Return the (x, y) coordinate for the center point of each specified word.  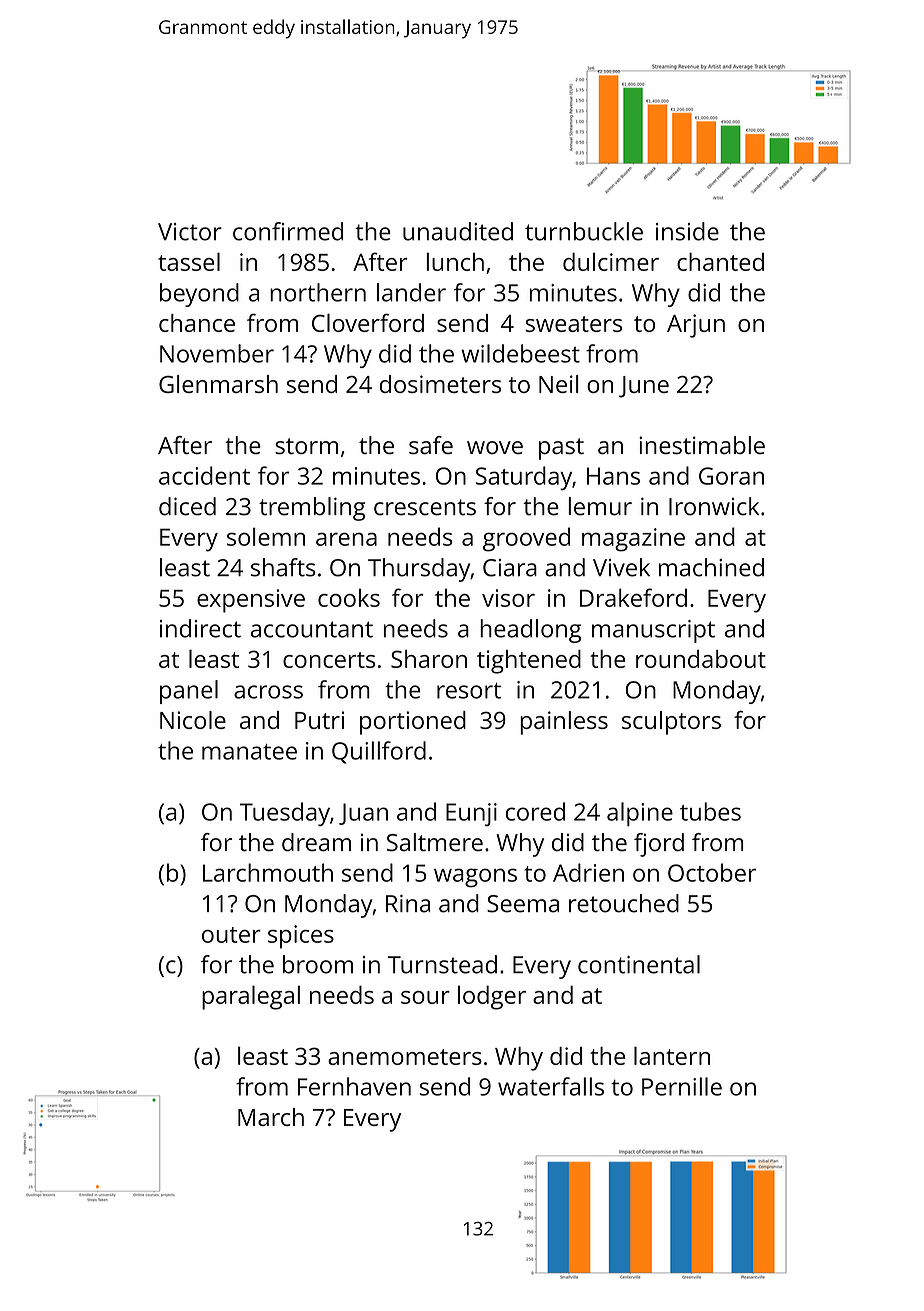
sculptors (671, 723)
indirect (200, 628)
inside (687, 231)
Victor (190, 232)
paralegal (251, 997)
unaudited (458, 231)
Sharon (429, 659)
